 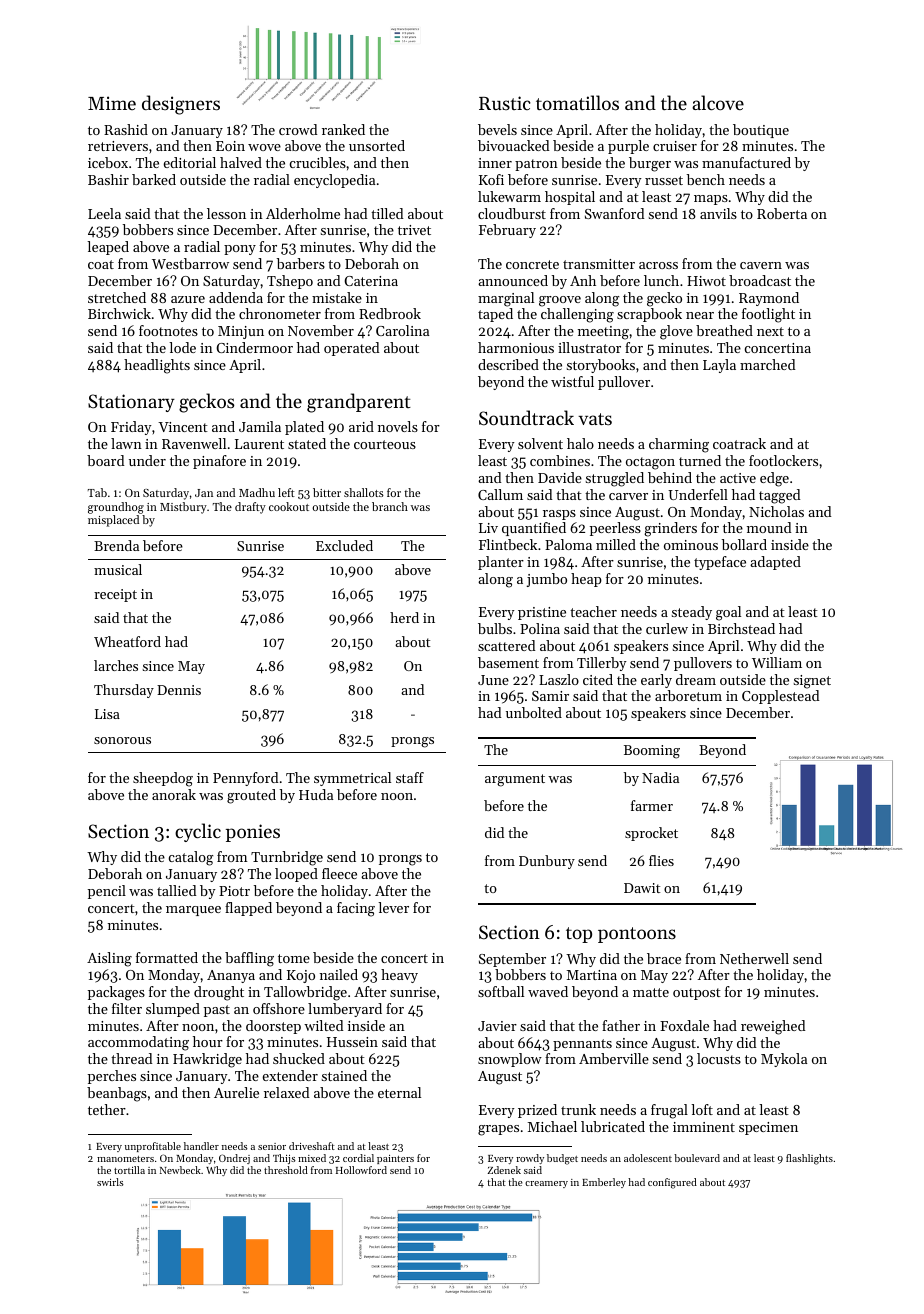 What do you see at coordinates (234, 891) in the image?
I see `Piotr` at bounding box center [234, 891].
